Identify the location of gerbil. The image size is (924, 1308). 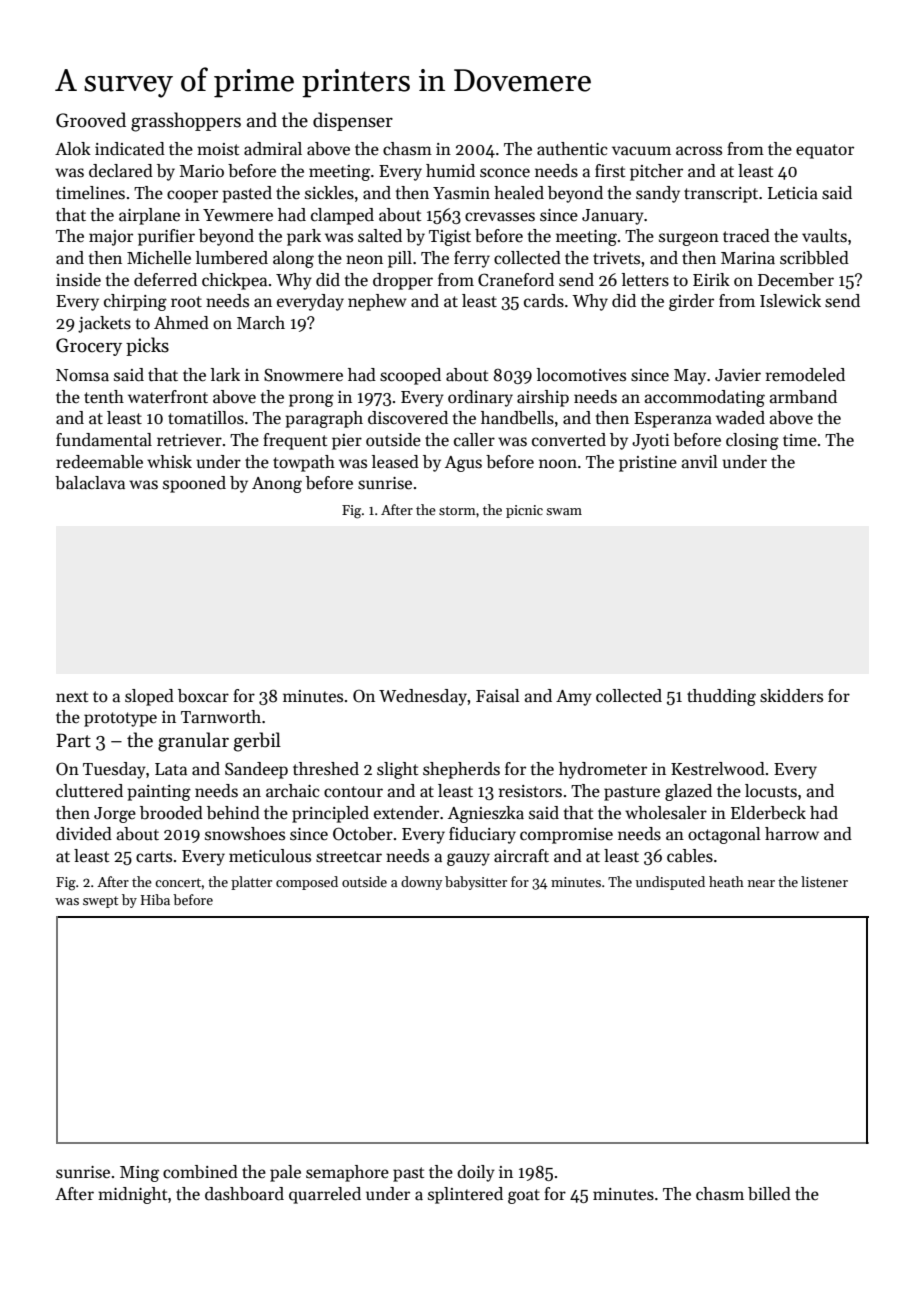
(257, 742).
